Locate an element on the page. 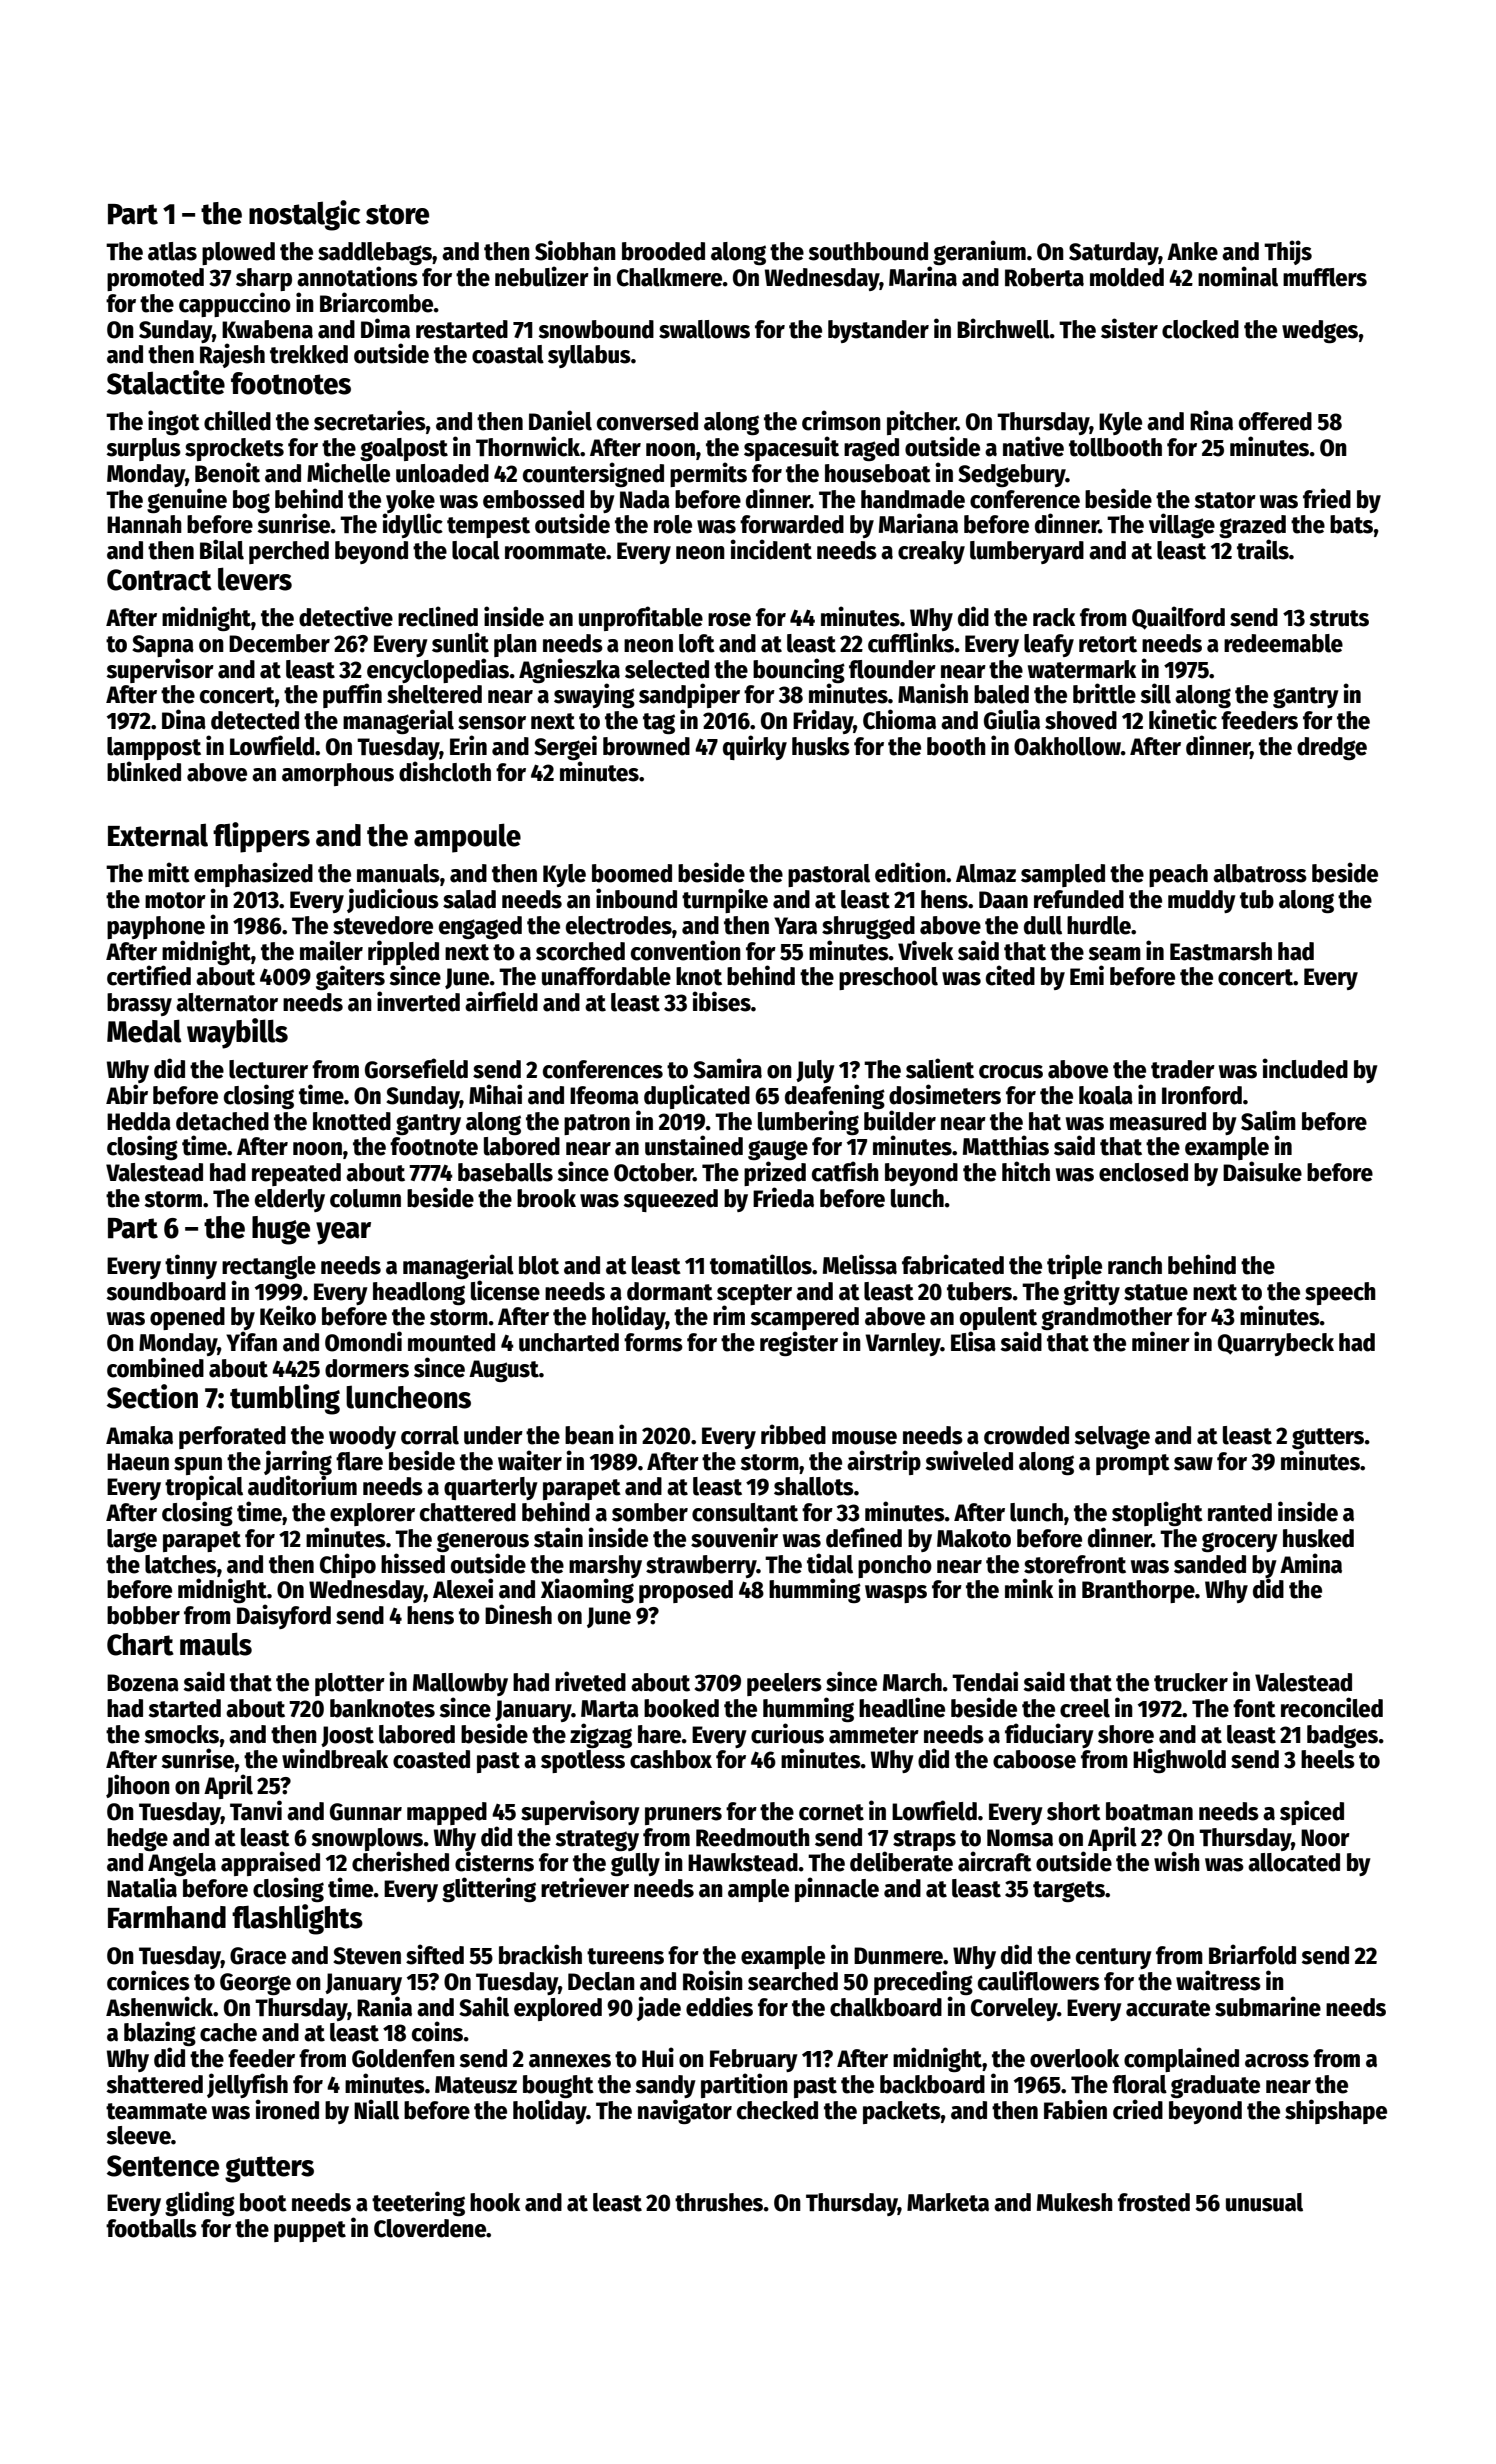  flippers is located at coordinates (261, 837).
